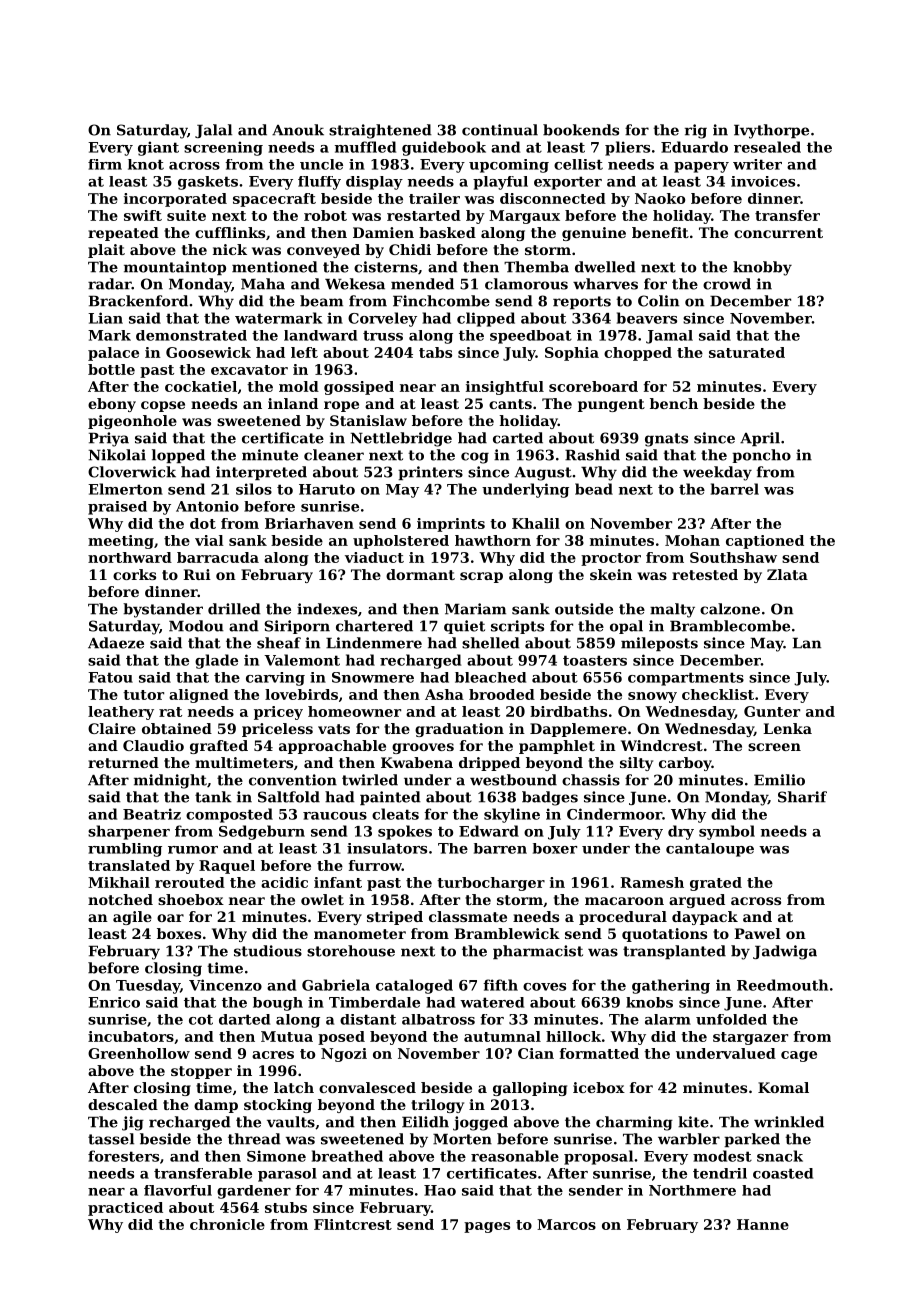 Image resolution: width=924 pixels, height=1308 pixels. What do you see at coordinates (178, 456) in the screenshot?
I see `lopped` at bounding box center [178, 456].
